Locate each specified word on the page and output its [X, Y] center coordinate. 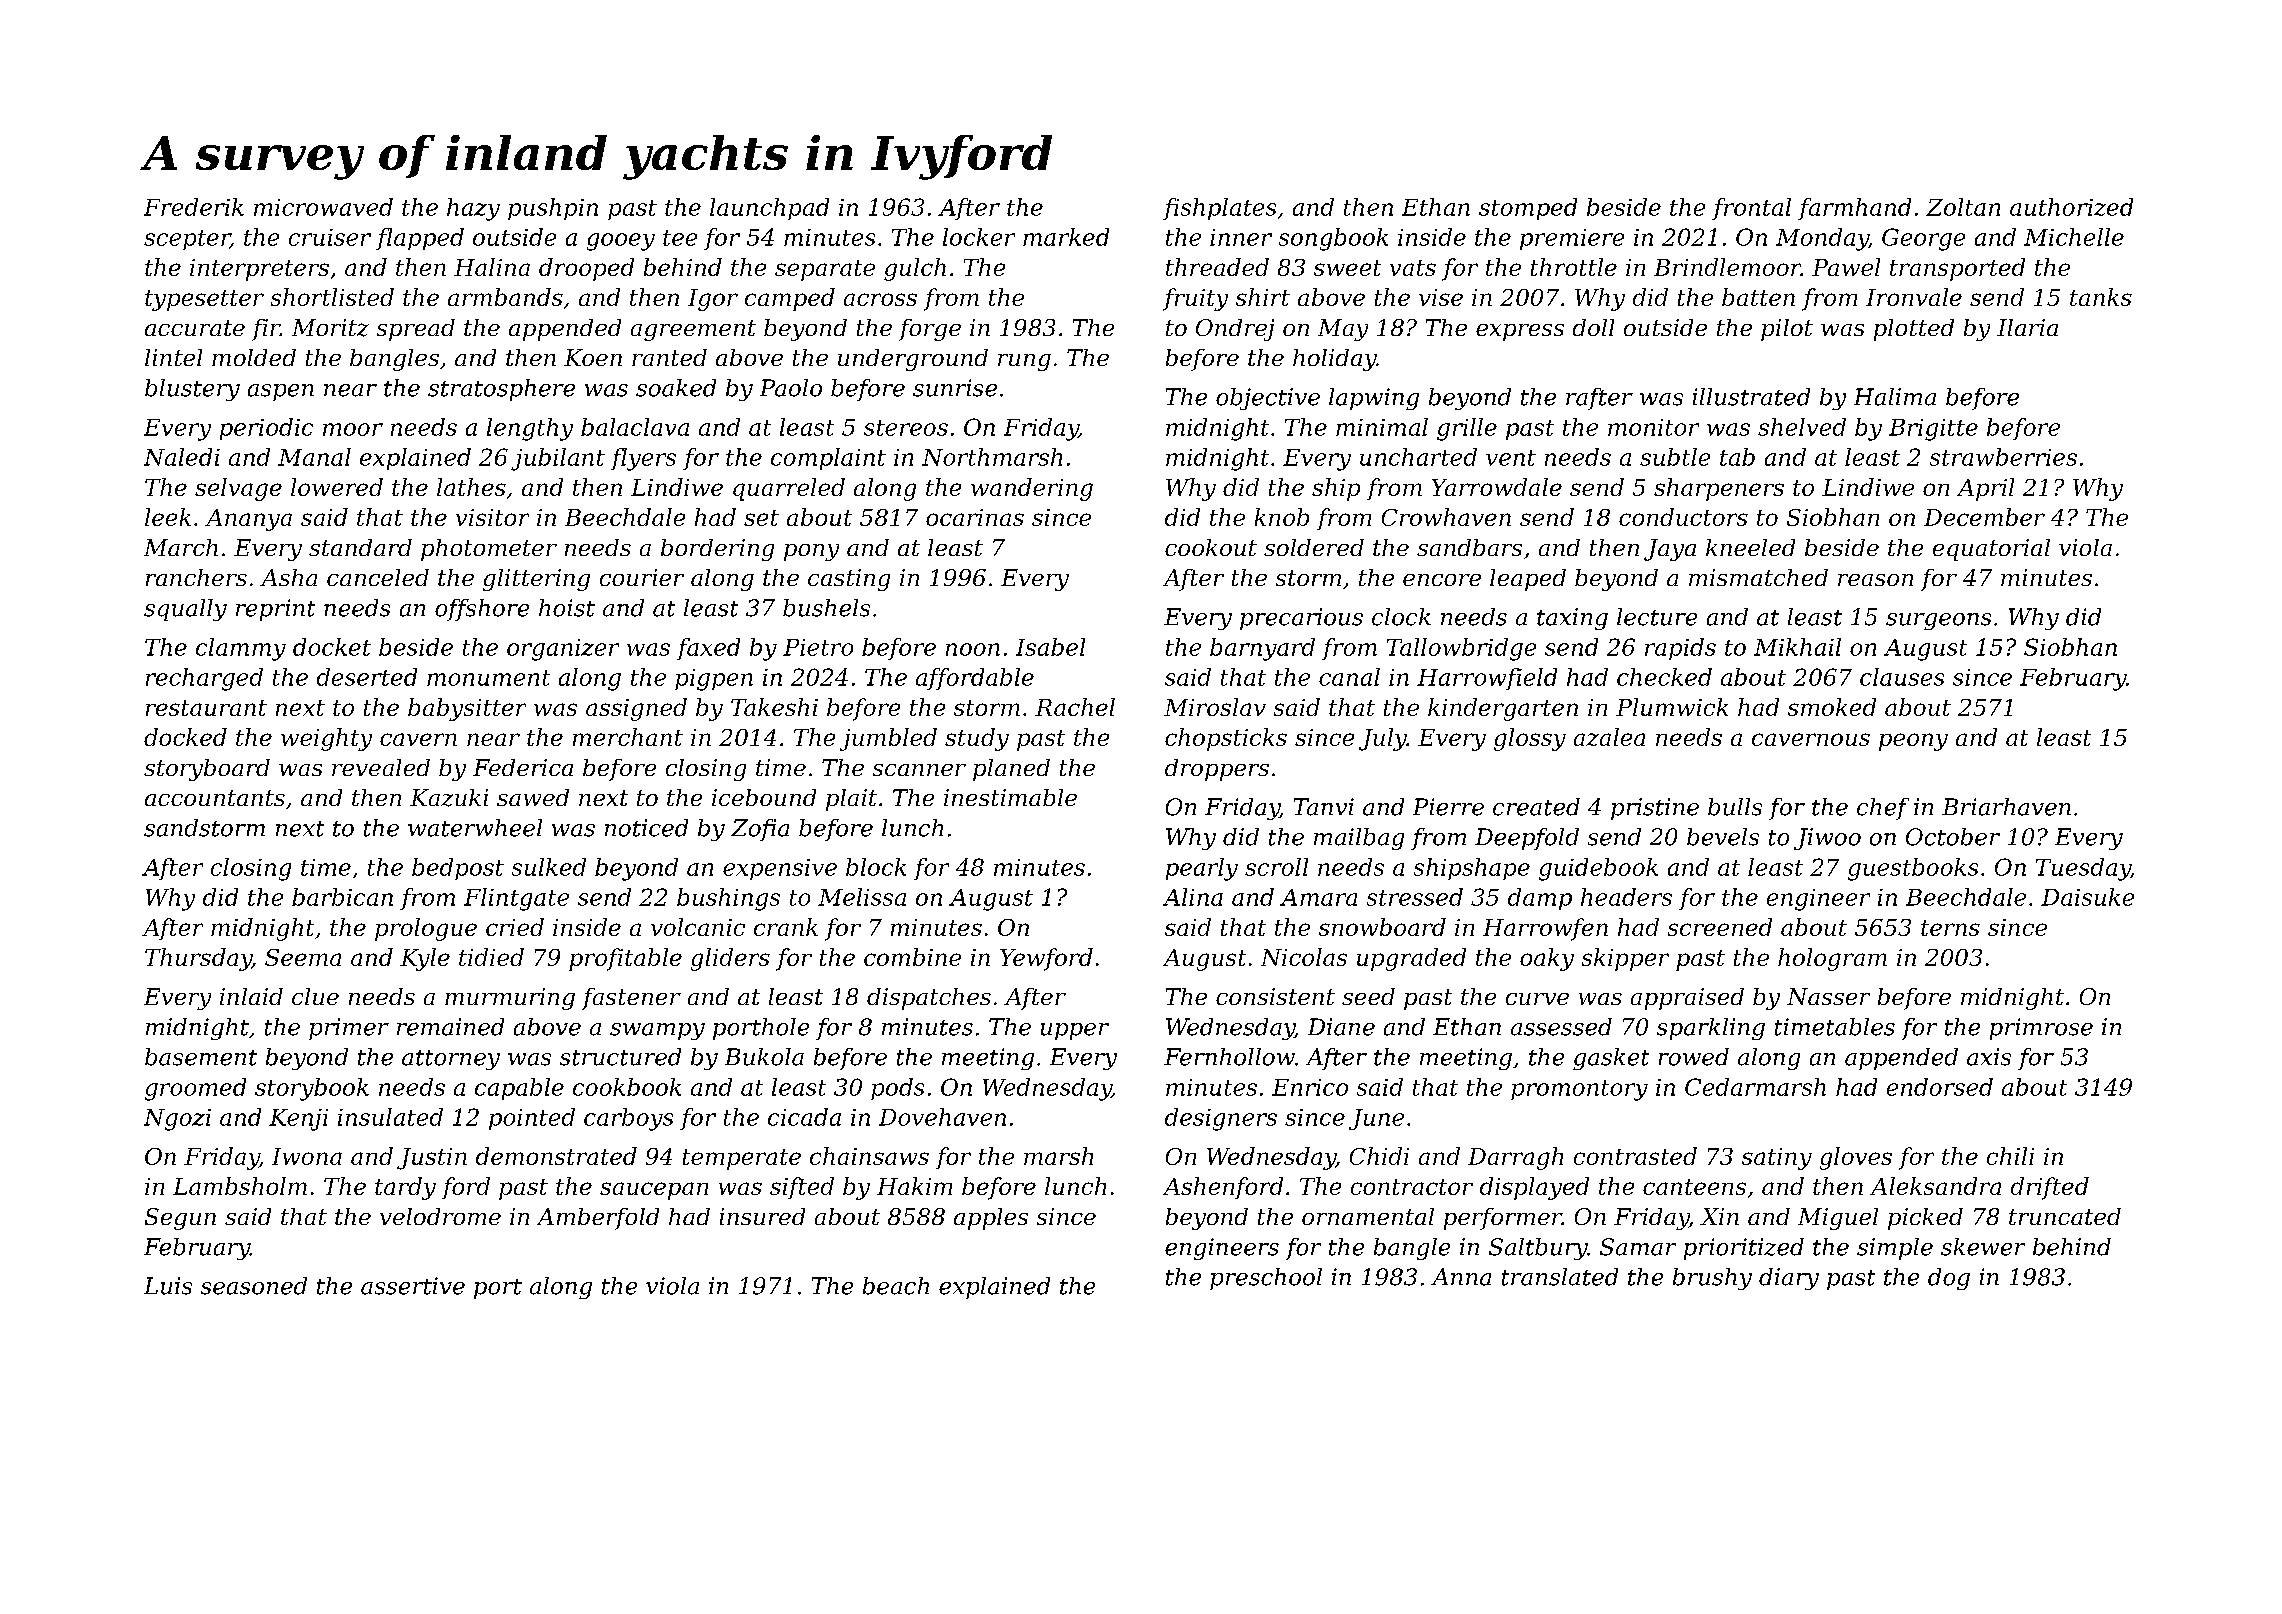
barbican [342, 897]
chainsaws [869, 1156]
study [977, 739]
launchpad [769, 209]
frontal [1751, 209]
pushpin [553, 209]
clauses [1902, 677]
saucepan [654, 1191]
